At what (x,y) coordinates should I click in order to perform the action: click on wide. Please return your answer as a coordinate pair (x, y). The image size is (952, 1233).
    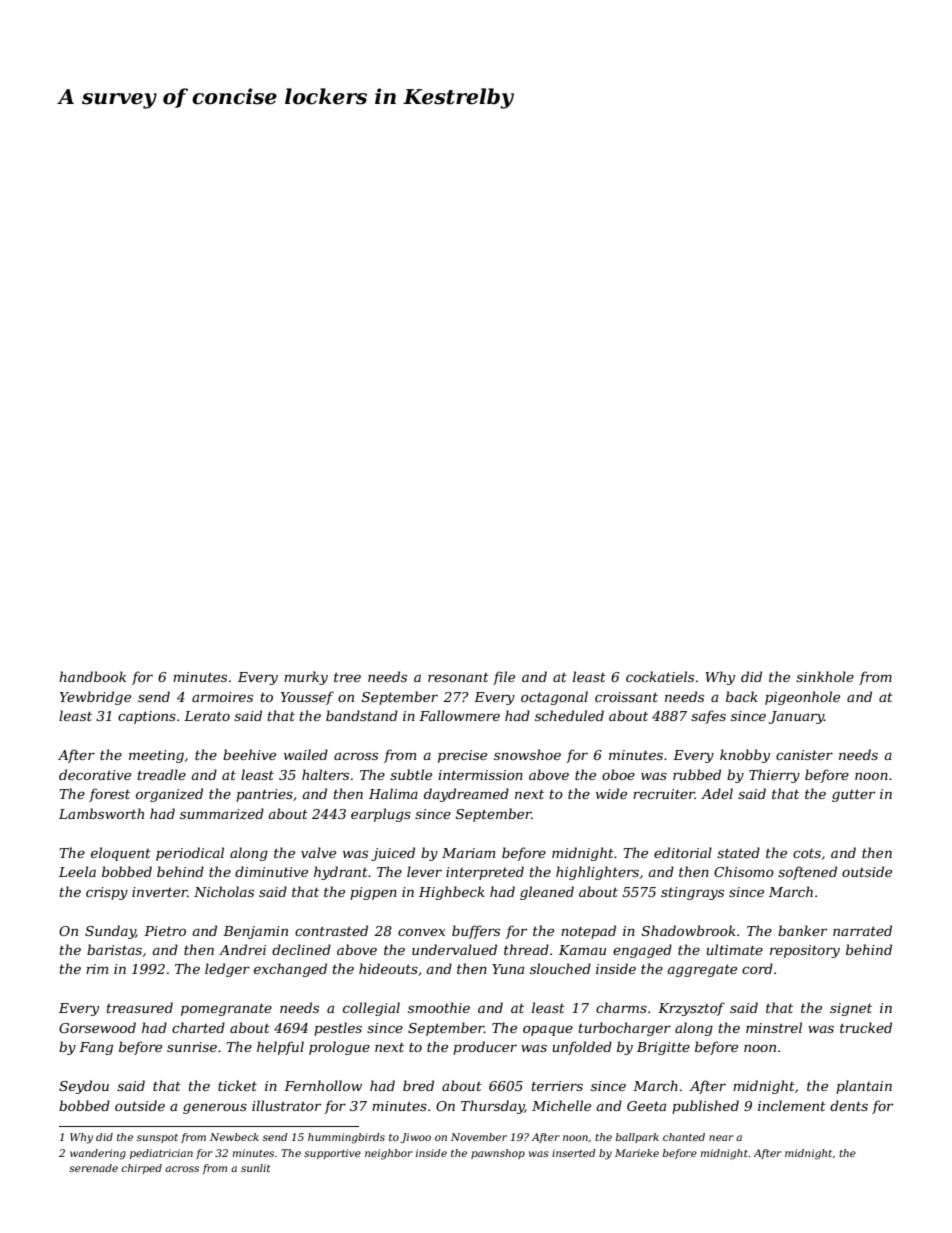
    Looking at the image, I should click on (611, 793).
